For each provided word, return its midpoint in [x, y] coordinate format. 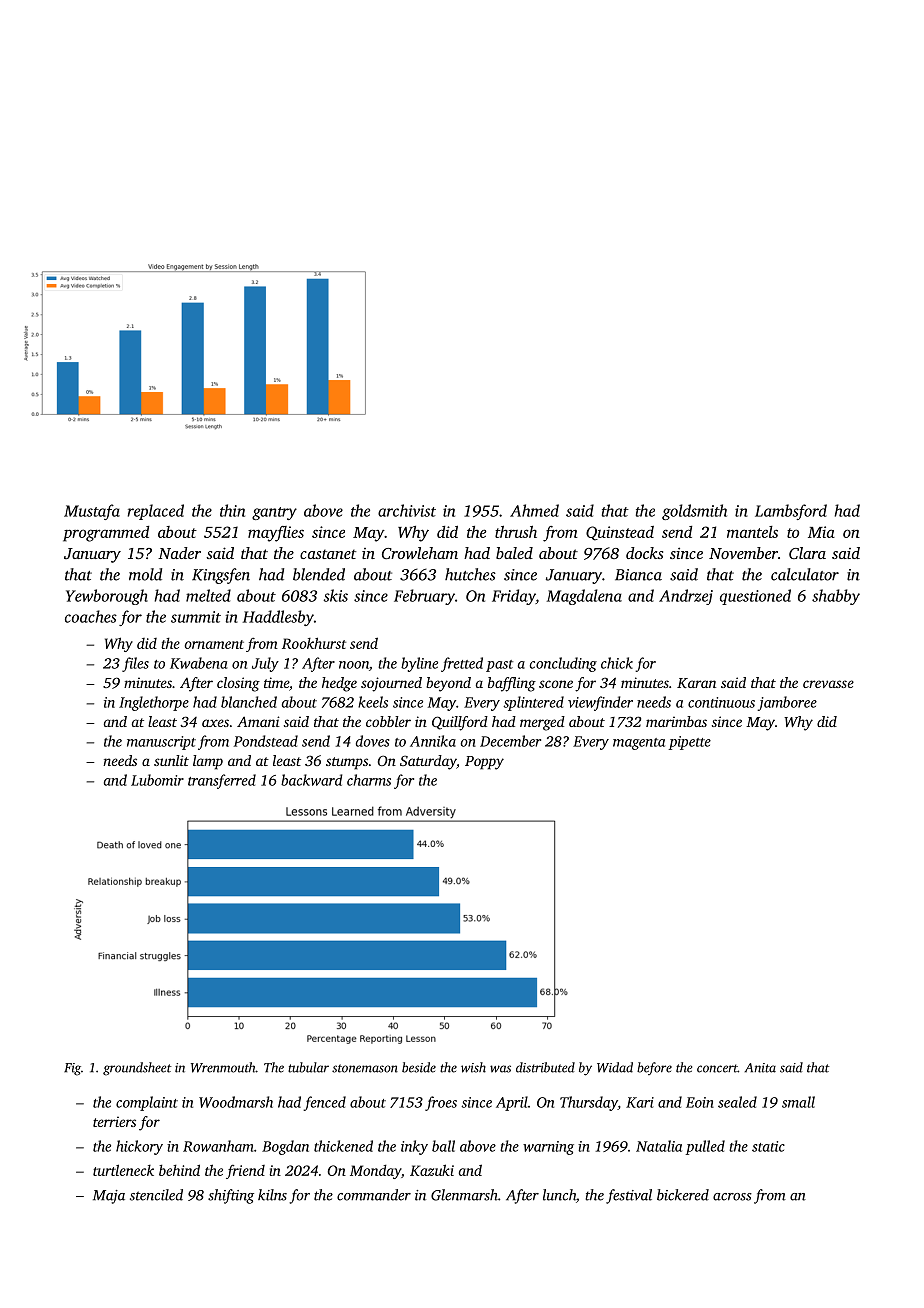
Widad [615, 1067]
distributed [545, 1067]
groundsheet [137, 1069]
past [499, 666]
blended [319, 574]
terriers [114, 1121]
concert [717, 1068]
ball [443, 1146]
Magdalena [584, 597]
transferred [222, 781]
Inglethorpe [154, 703]
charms [369, 780]
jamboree [787, 703]
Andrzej [686, 597]
